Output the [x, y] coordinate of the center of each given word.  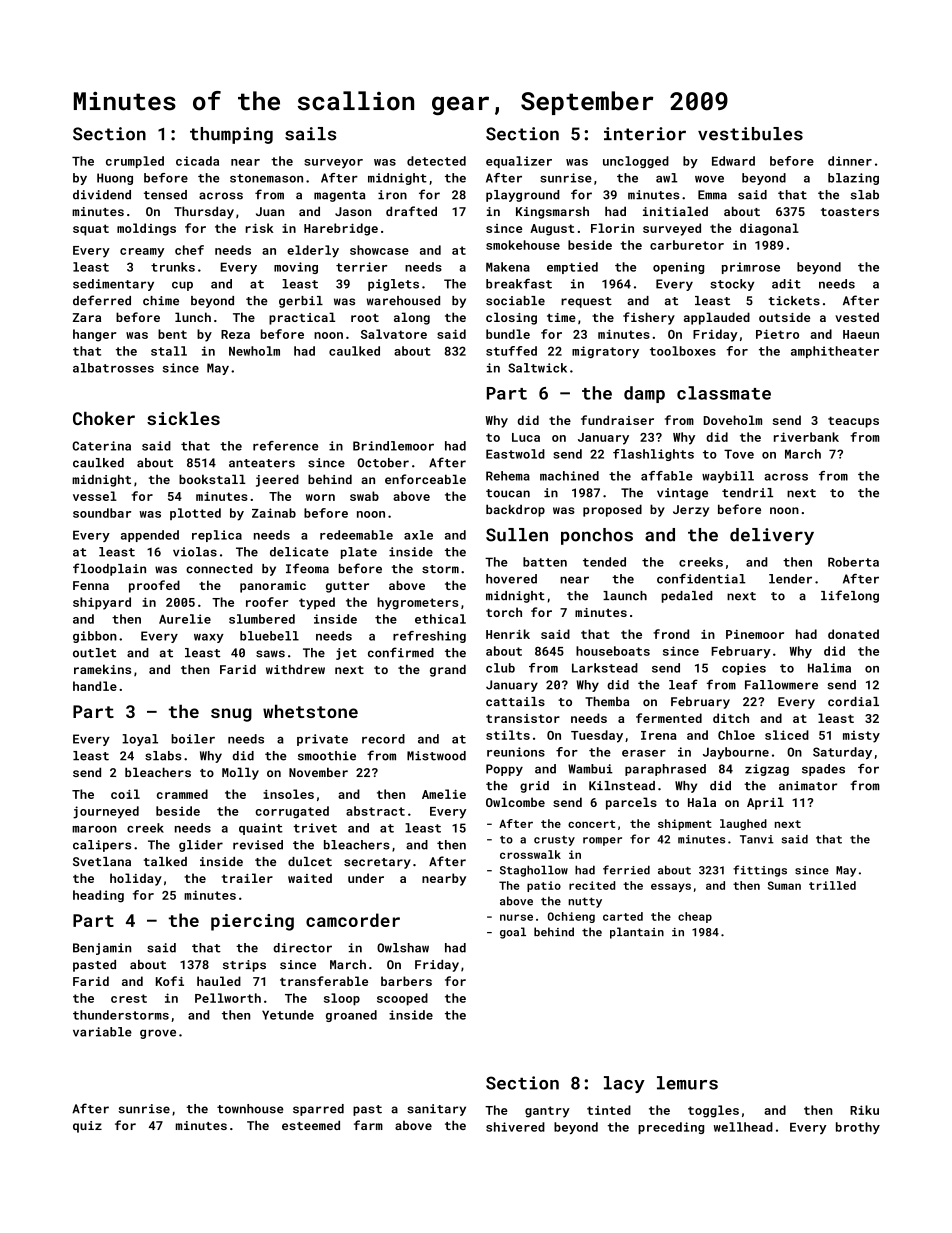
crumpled [135, 162]
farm [368, 1125]
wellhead [743, 1127]
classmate [724, 393]
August [552, 230]
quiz [87, 1127]
